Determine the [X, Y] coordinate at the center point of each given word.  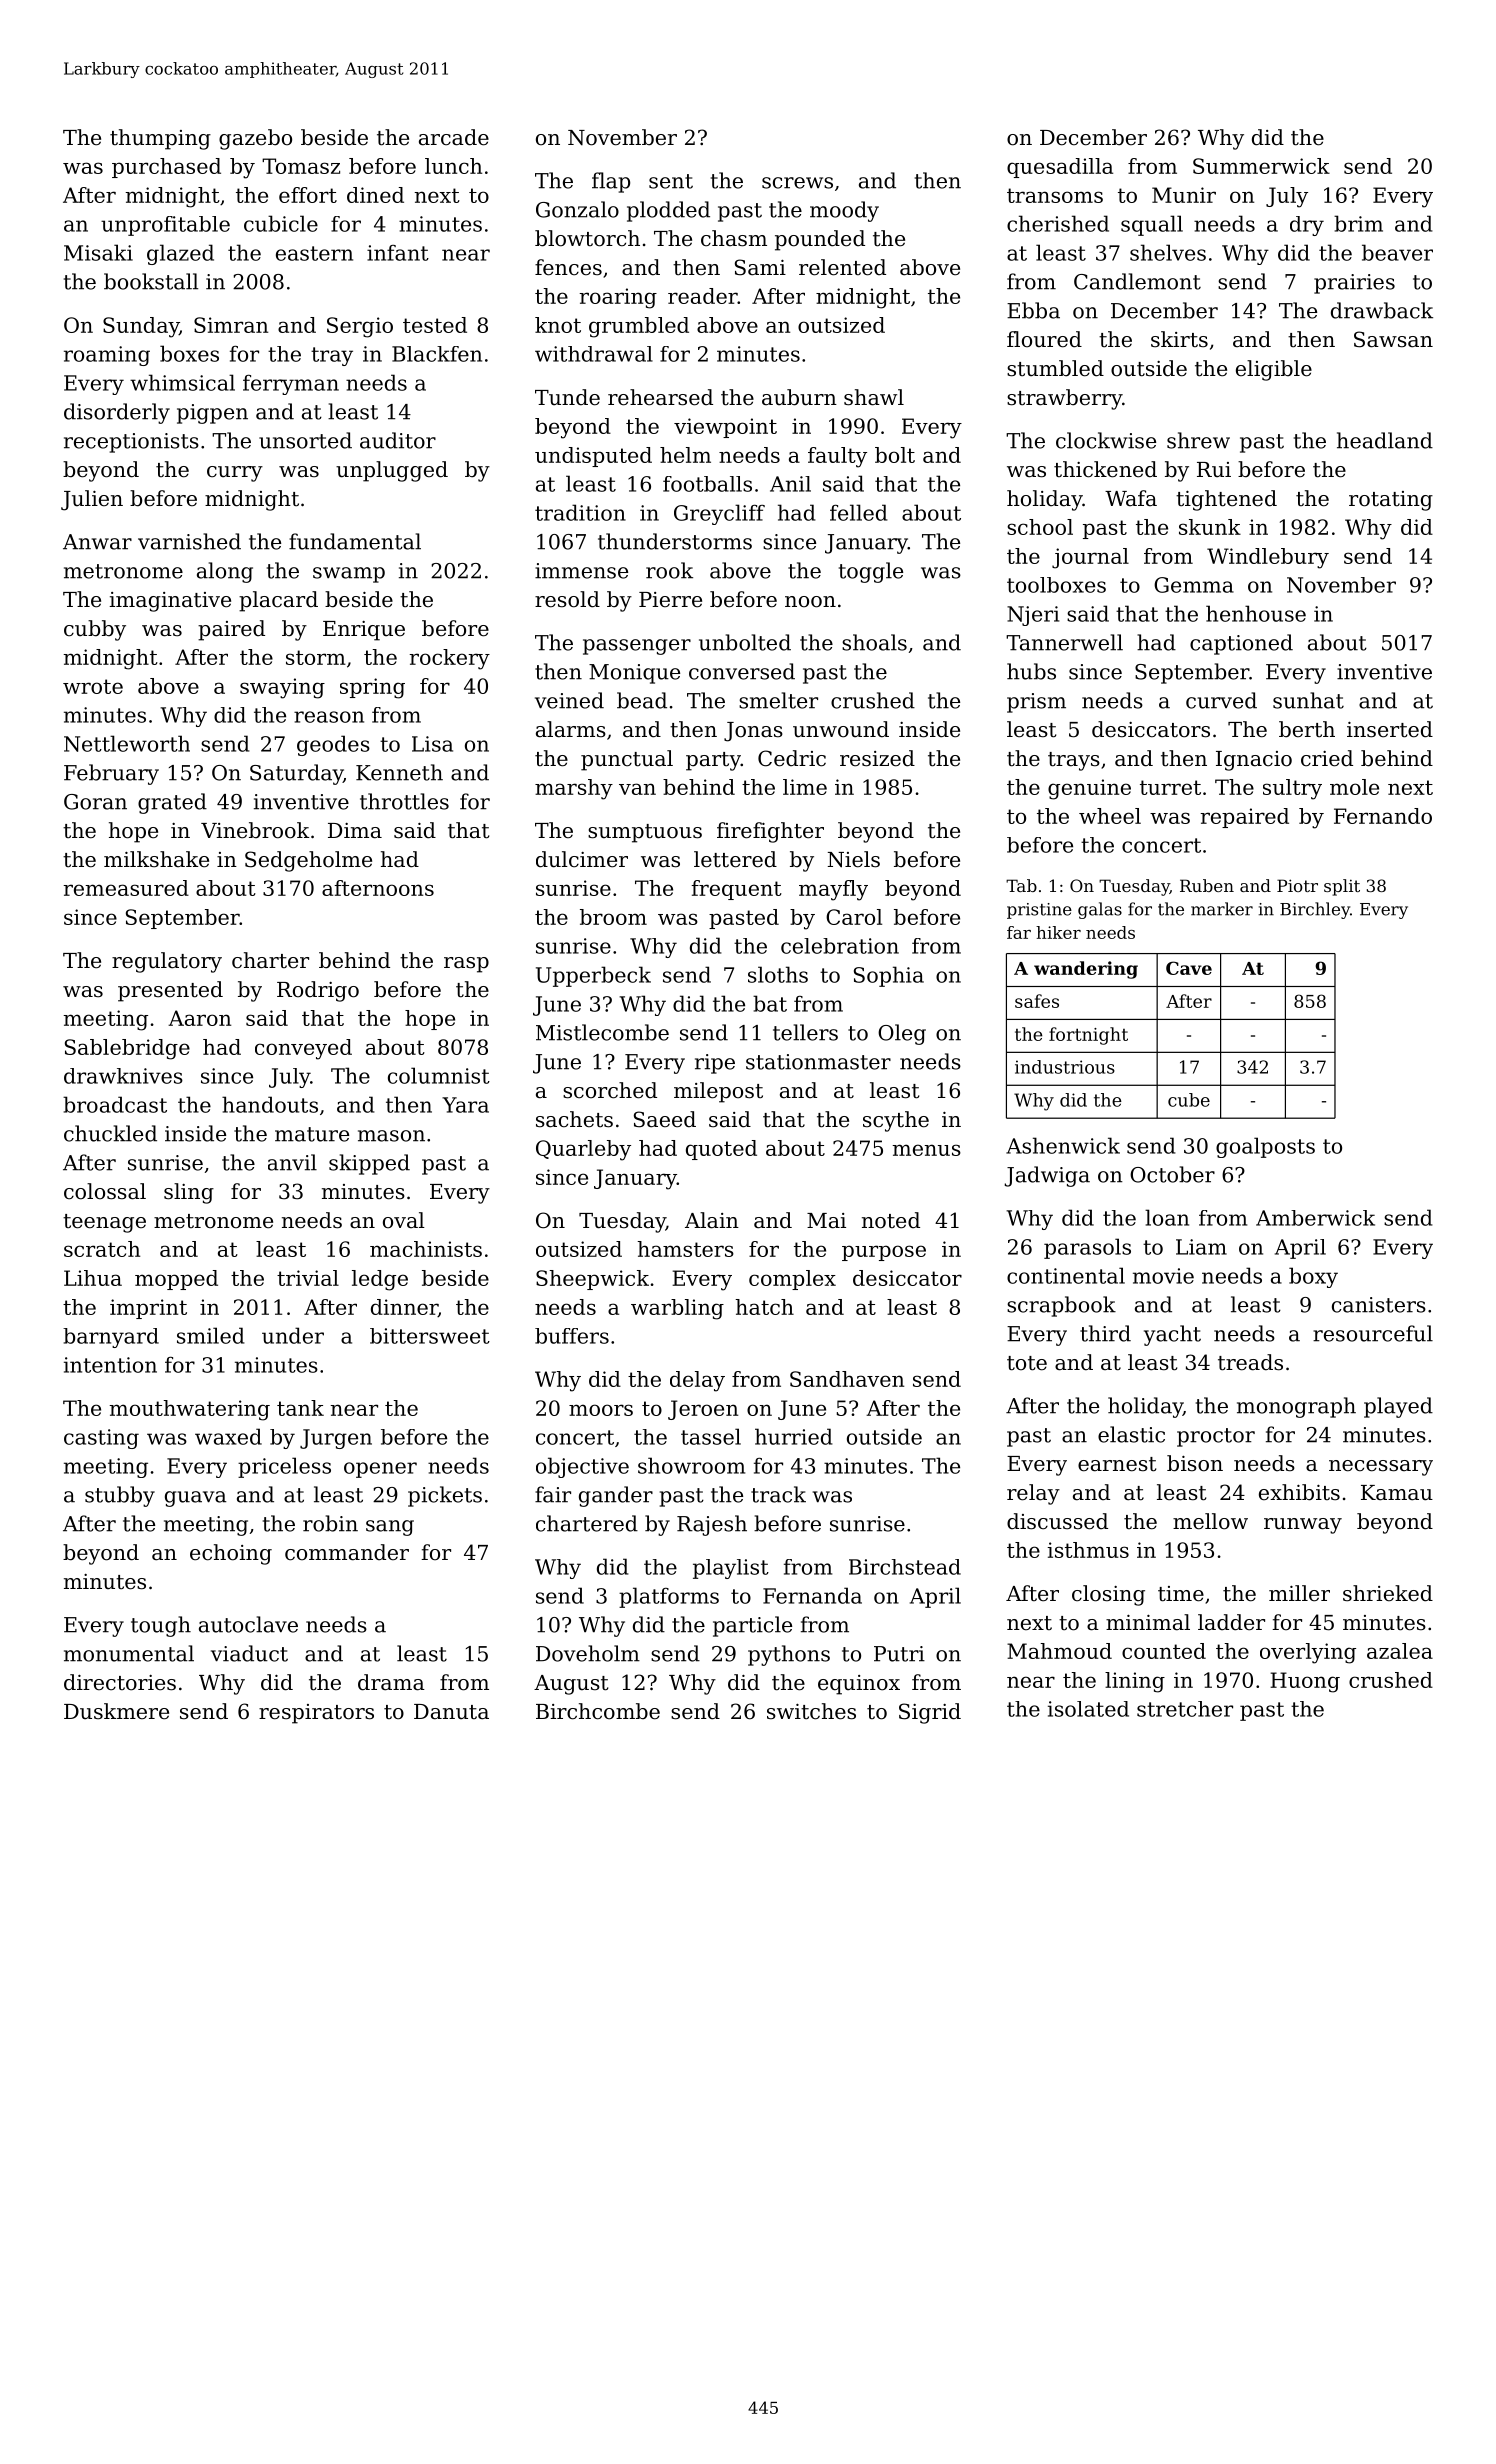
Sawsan [1393, 339]
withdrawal [594, 354]
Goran [95, 802]
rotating [1391, 501]
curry [235, 474]
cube [1189, 1100]
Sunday [141, 327]
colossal [105, 1191]
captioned [1241, 644]
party [713, 761]
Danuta [451, 1712]
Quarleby [583, 1150]
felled [859, 512]
